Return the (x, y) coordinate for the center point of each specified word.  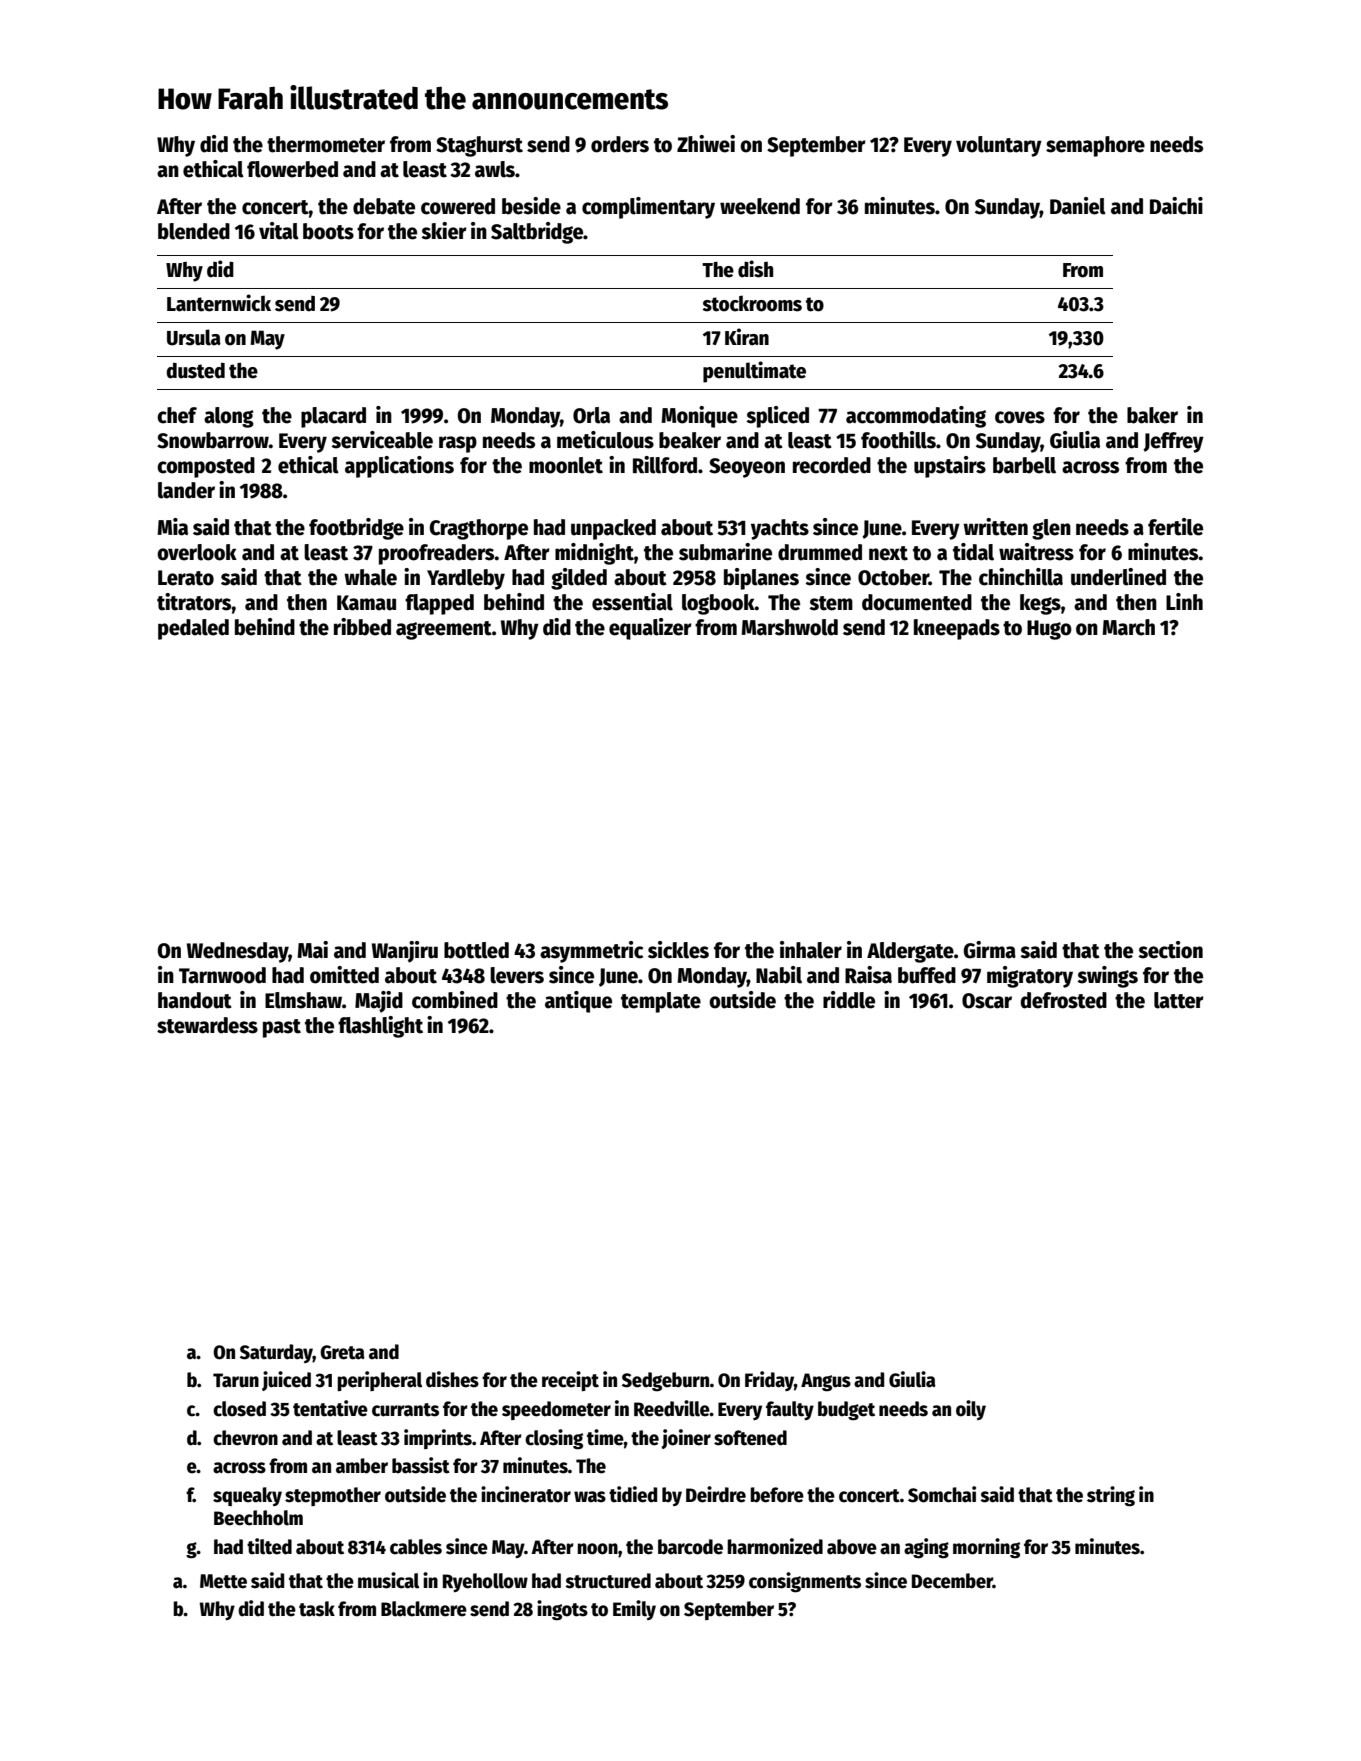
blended (194, 231)
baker (1152, 415)
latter (1179, 1000)
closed (239, 1409)
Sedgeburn (666, 1382)
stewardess (207, 1025)
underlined (1118, 577)
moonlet (566, 465)
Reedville (672, 1408)
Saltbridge (537, 233)
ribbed (362, 627)
